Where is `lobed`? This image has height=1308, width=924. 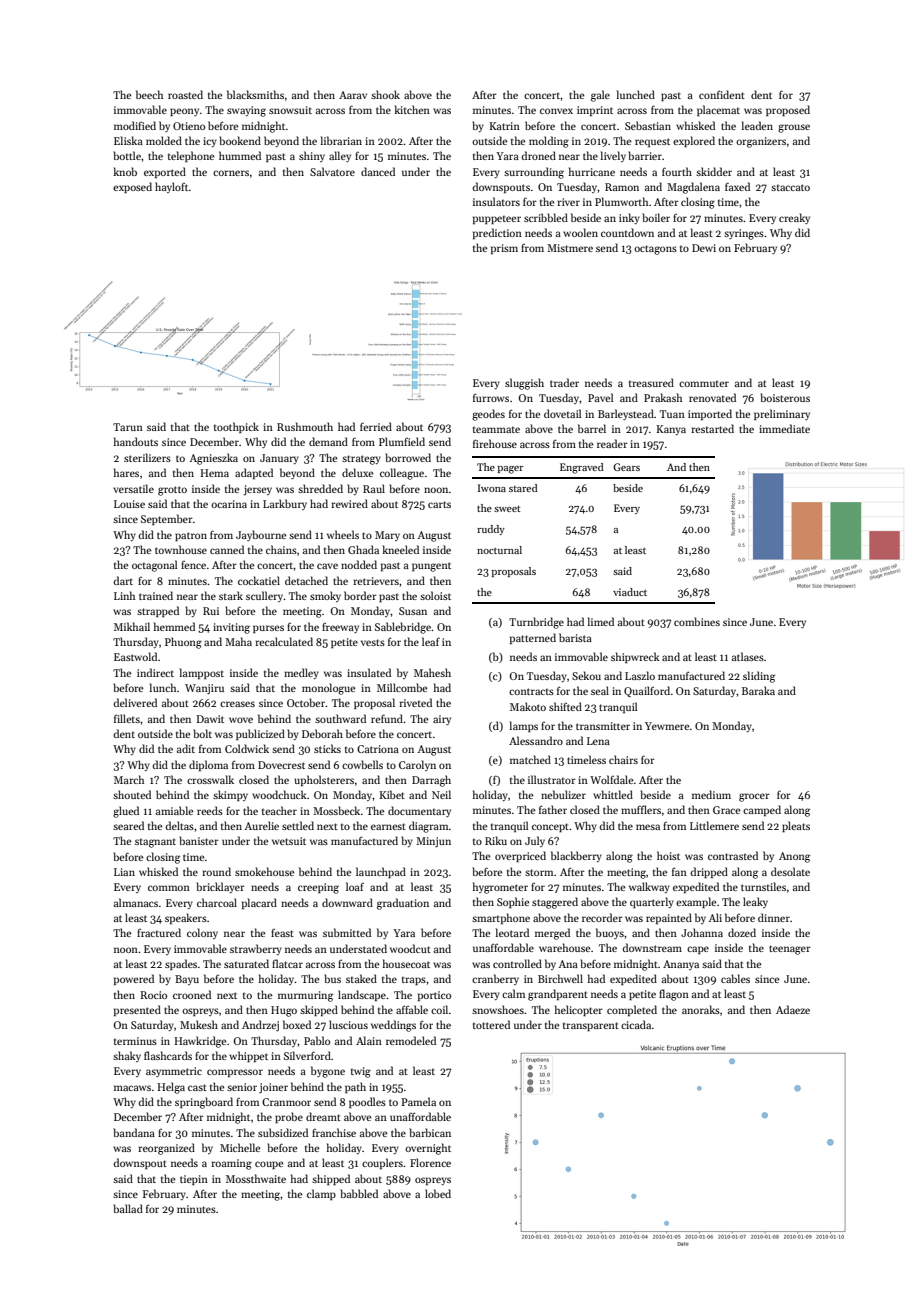 lobed is located at coordinates (438, 1193).
